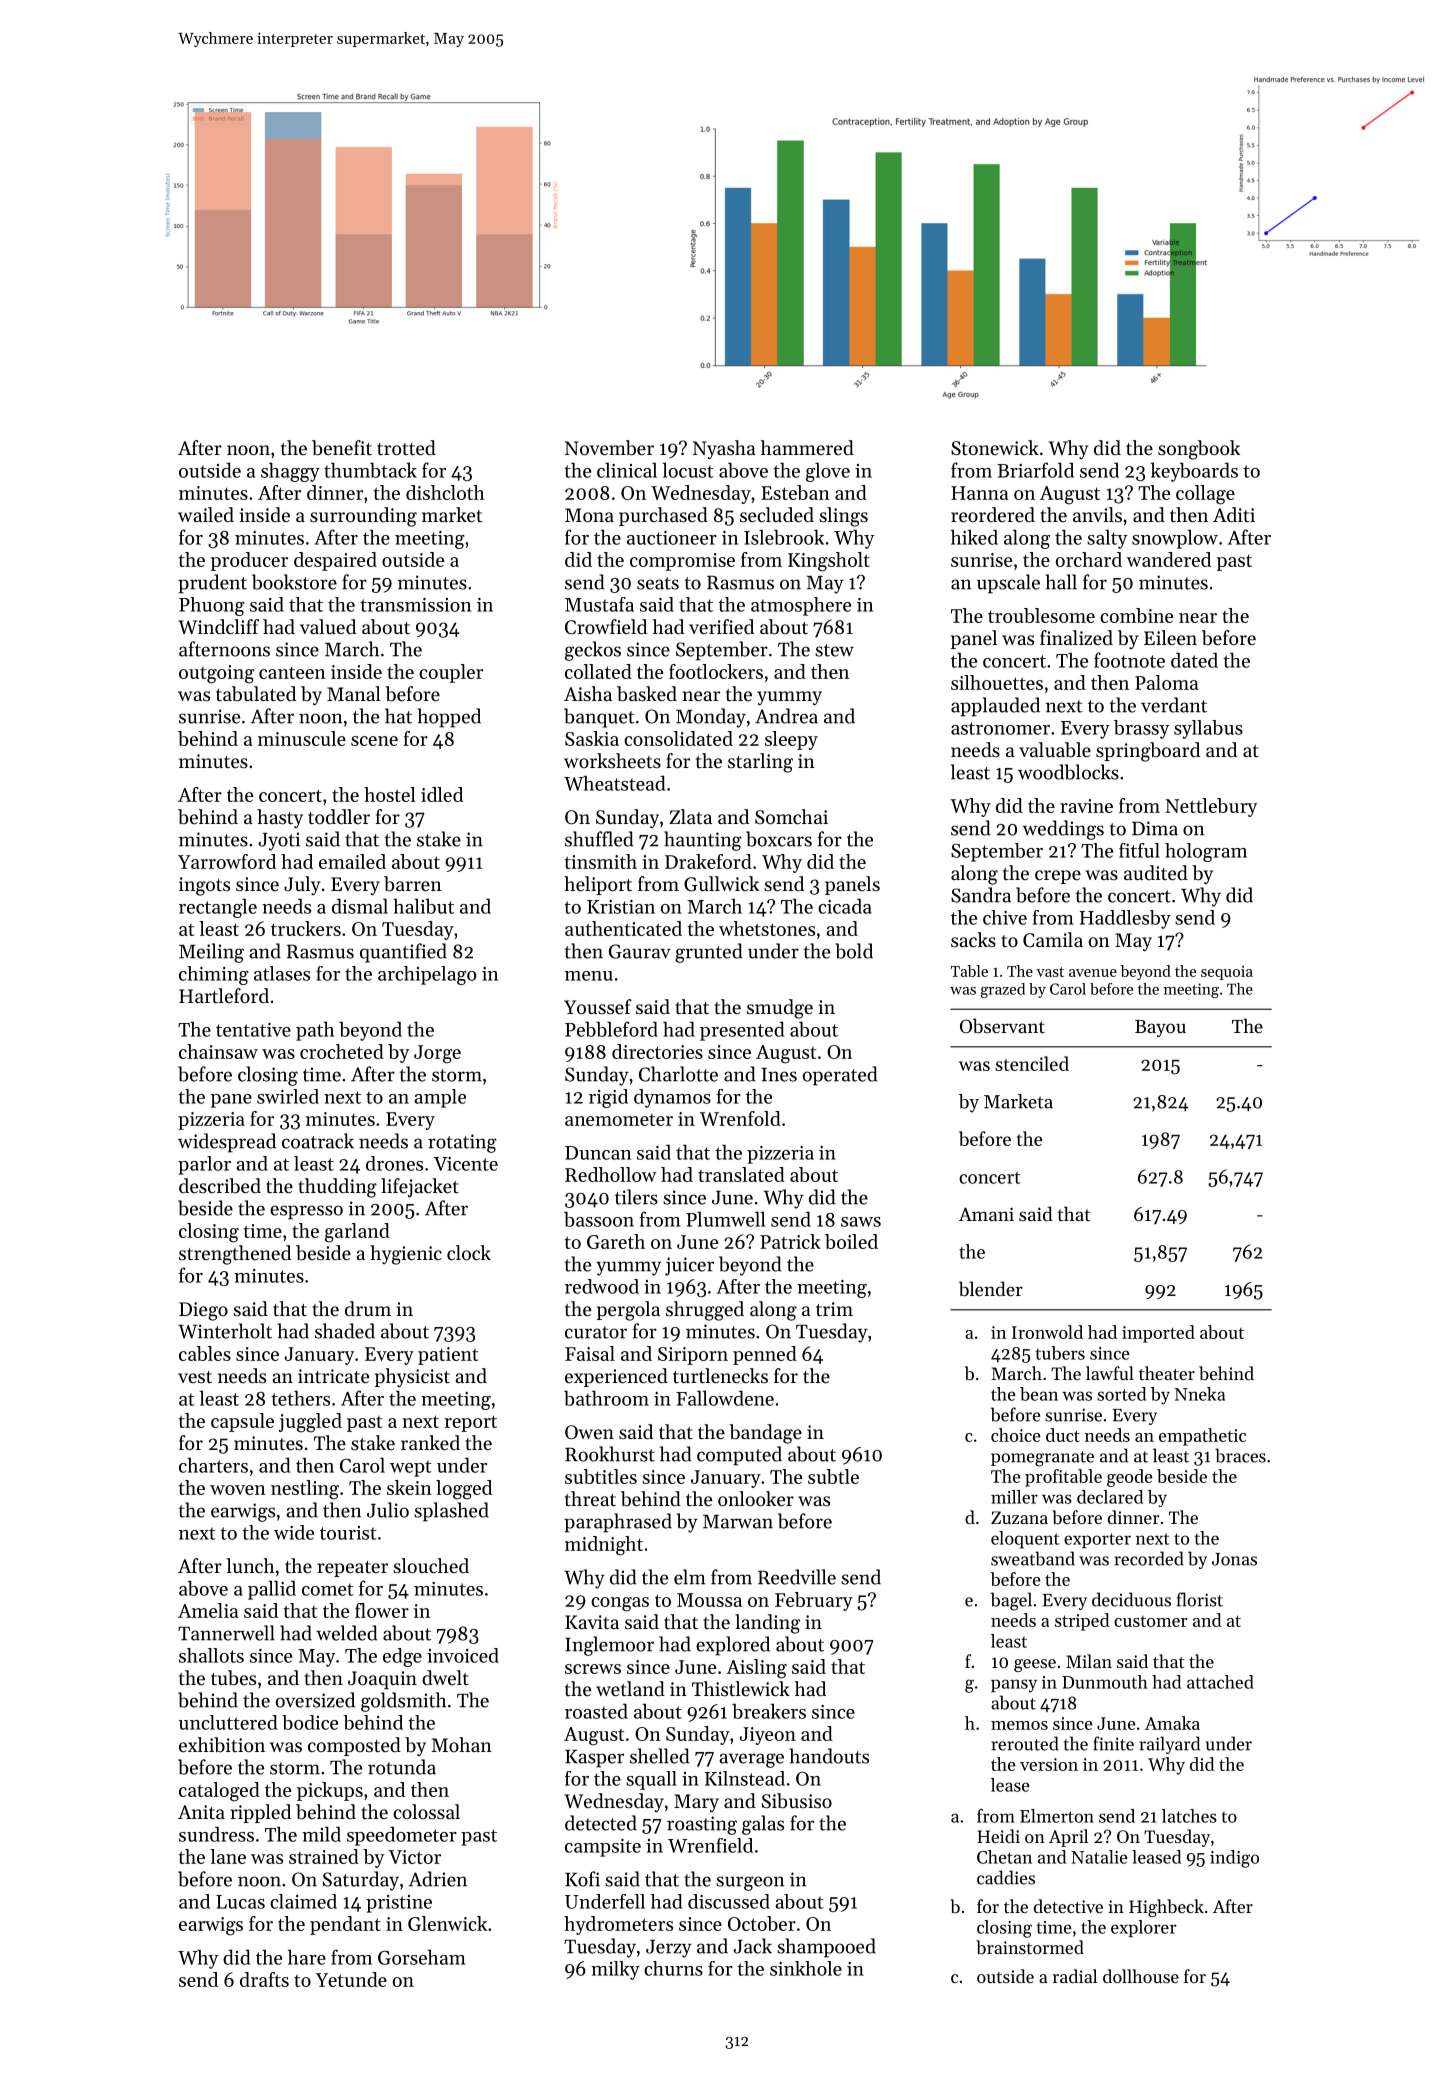 The image size is (1450, 2100). I want to click on blender, so click(991, 1289).
